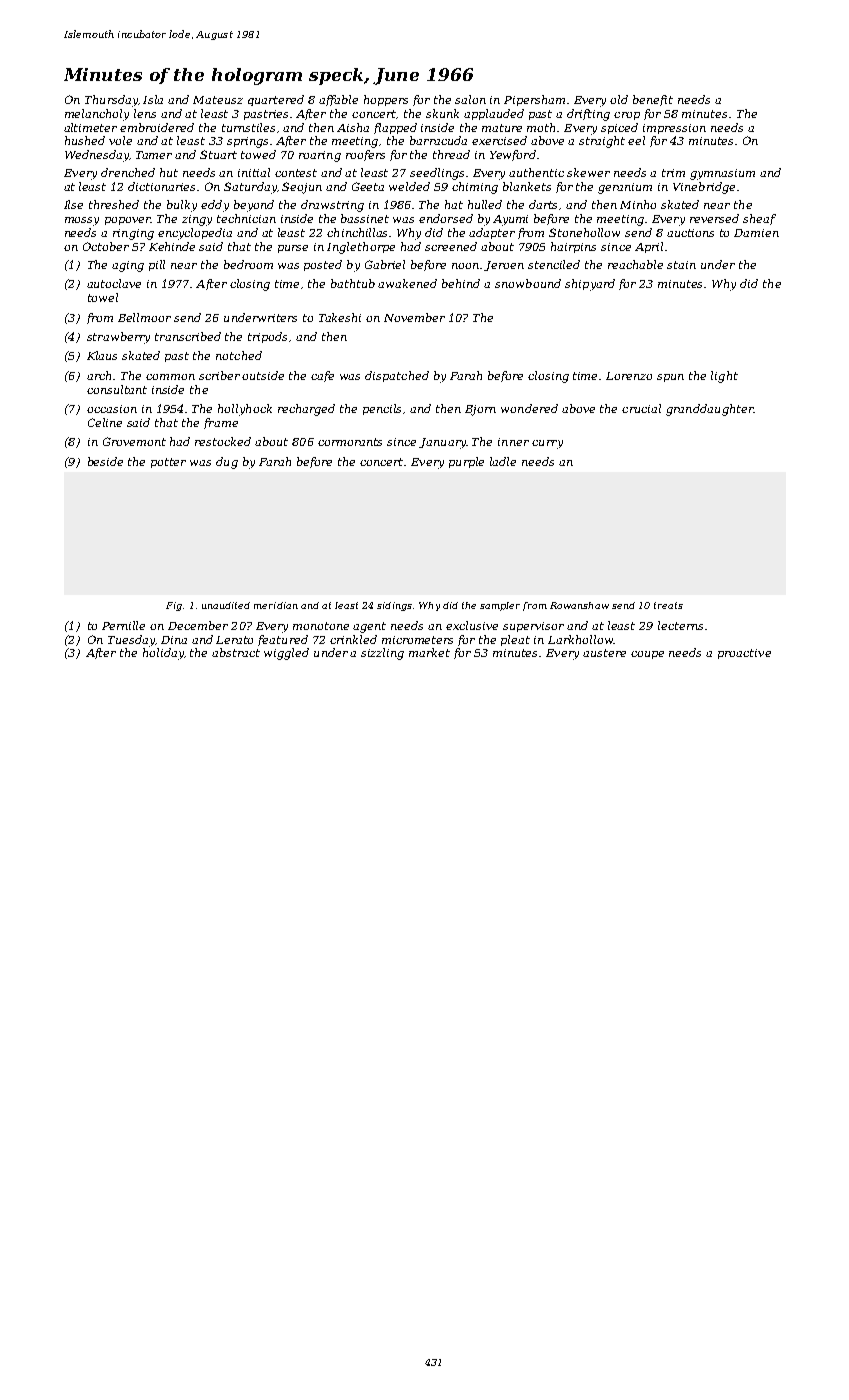 This document has height=1400, width=849. Describe the element at coordinates (649, 247) in the document. I see `April` at that location.
